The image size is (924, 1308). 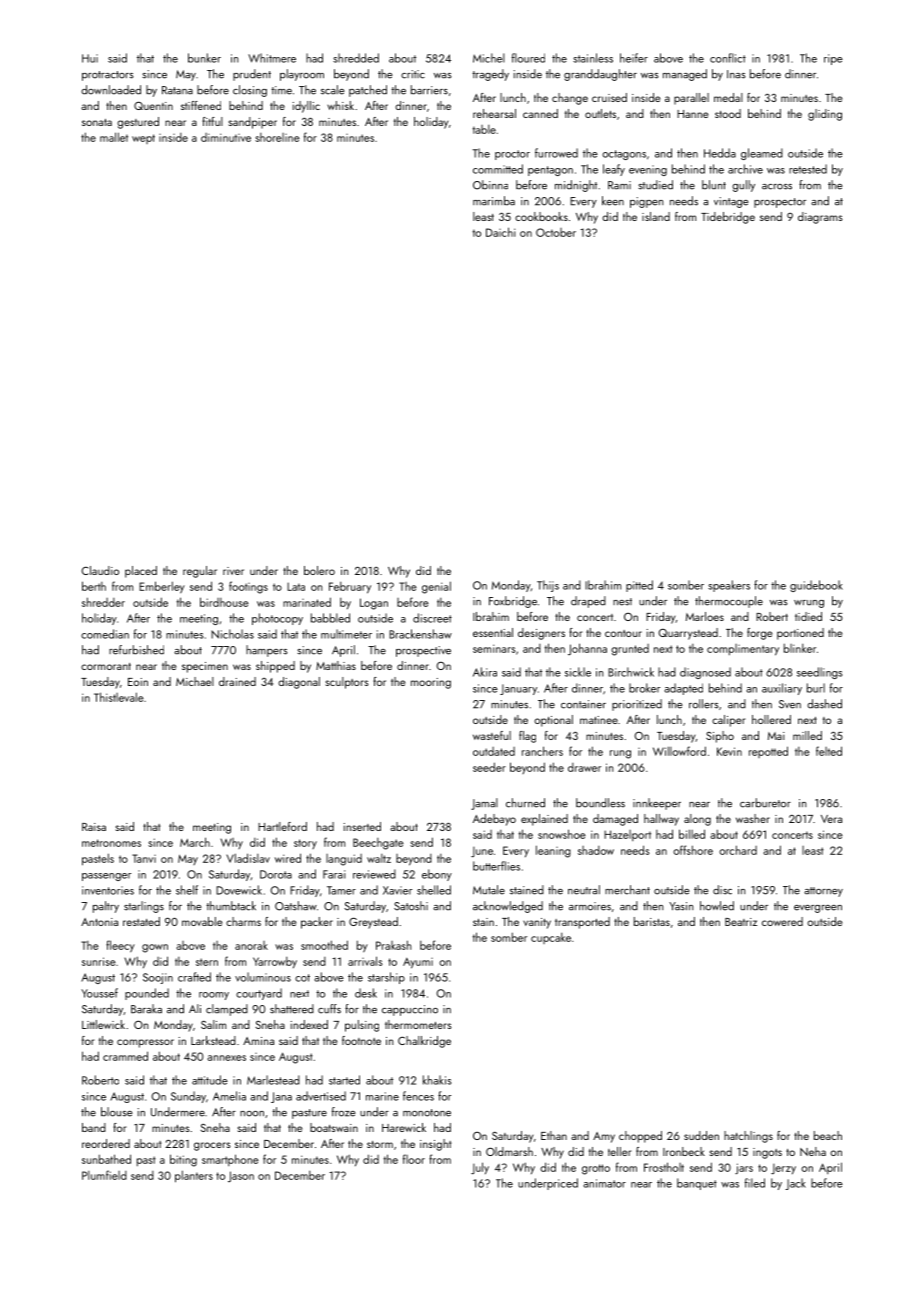 I want to click on table, so click(x=484, y=129).
